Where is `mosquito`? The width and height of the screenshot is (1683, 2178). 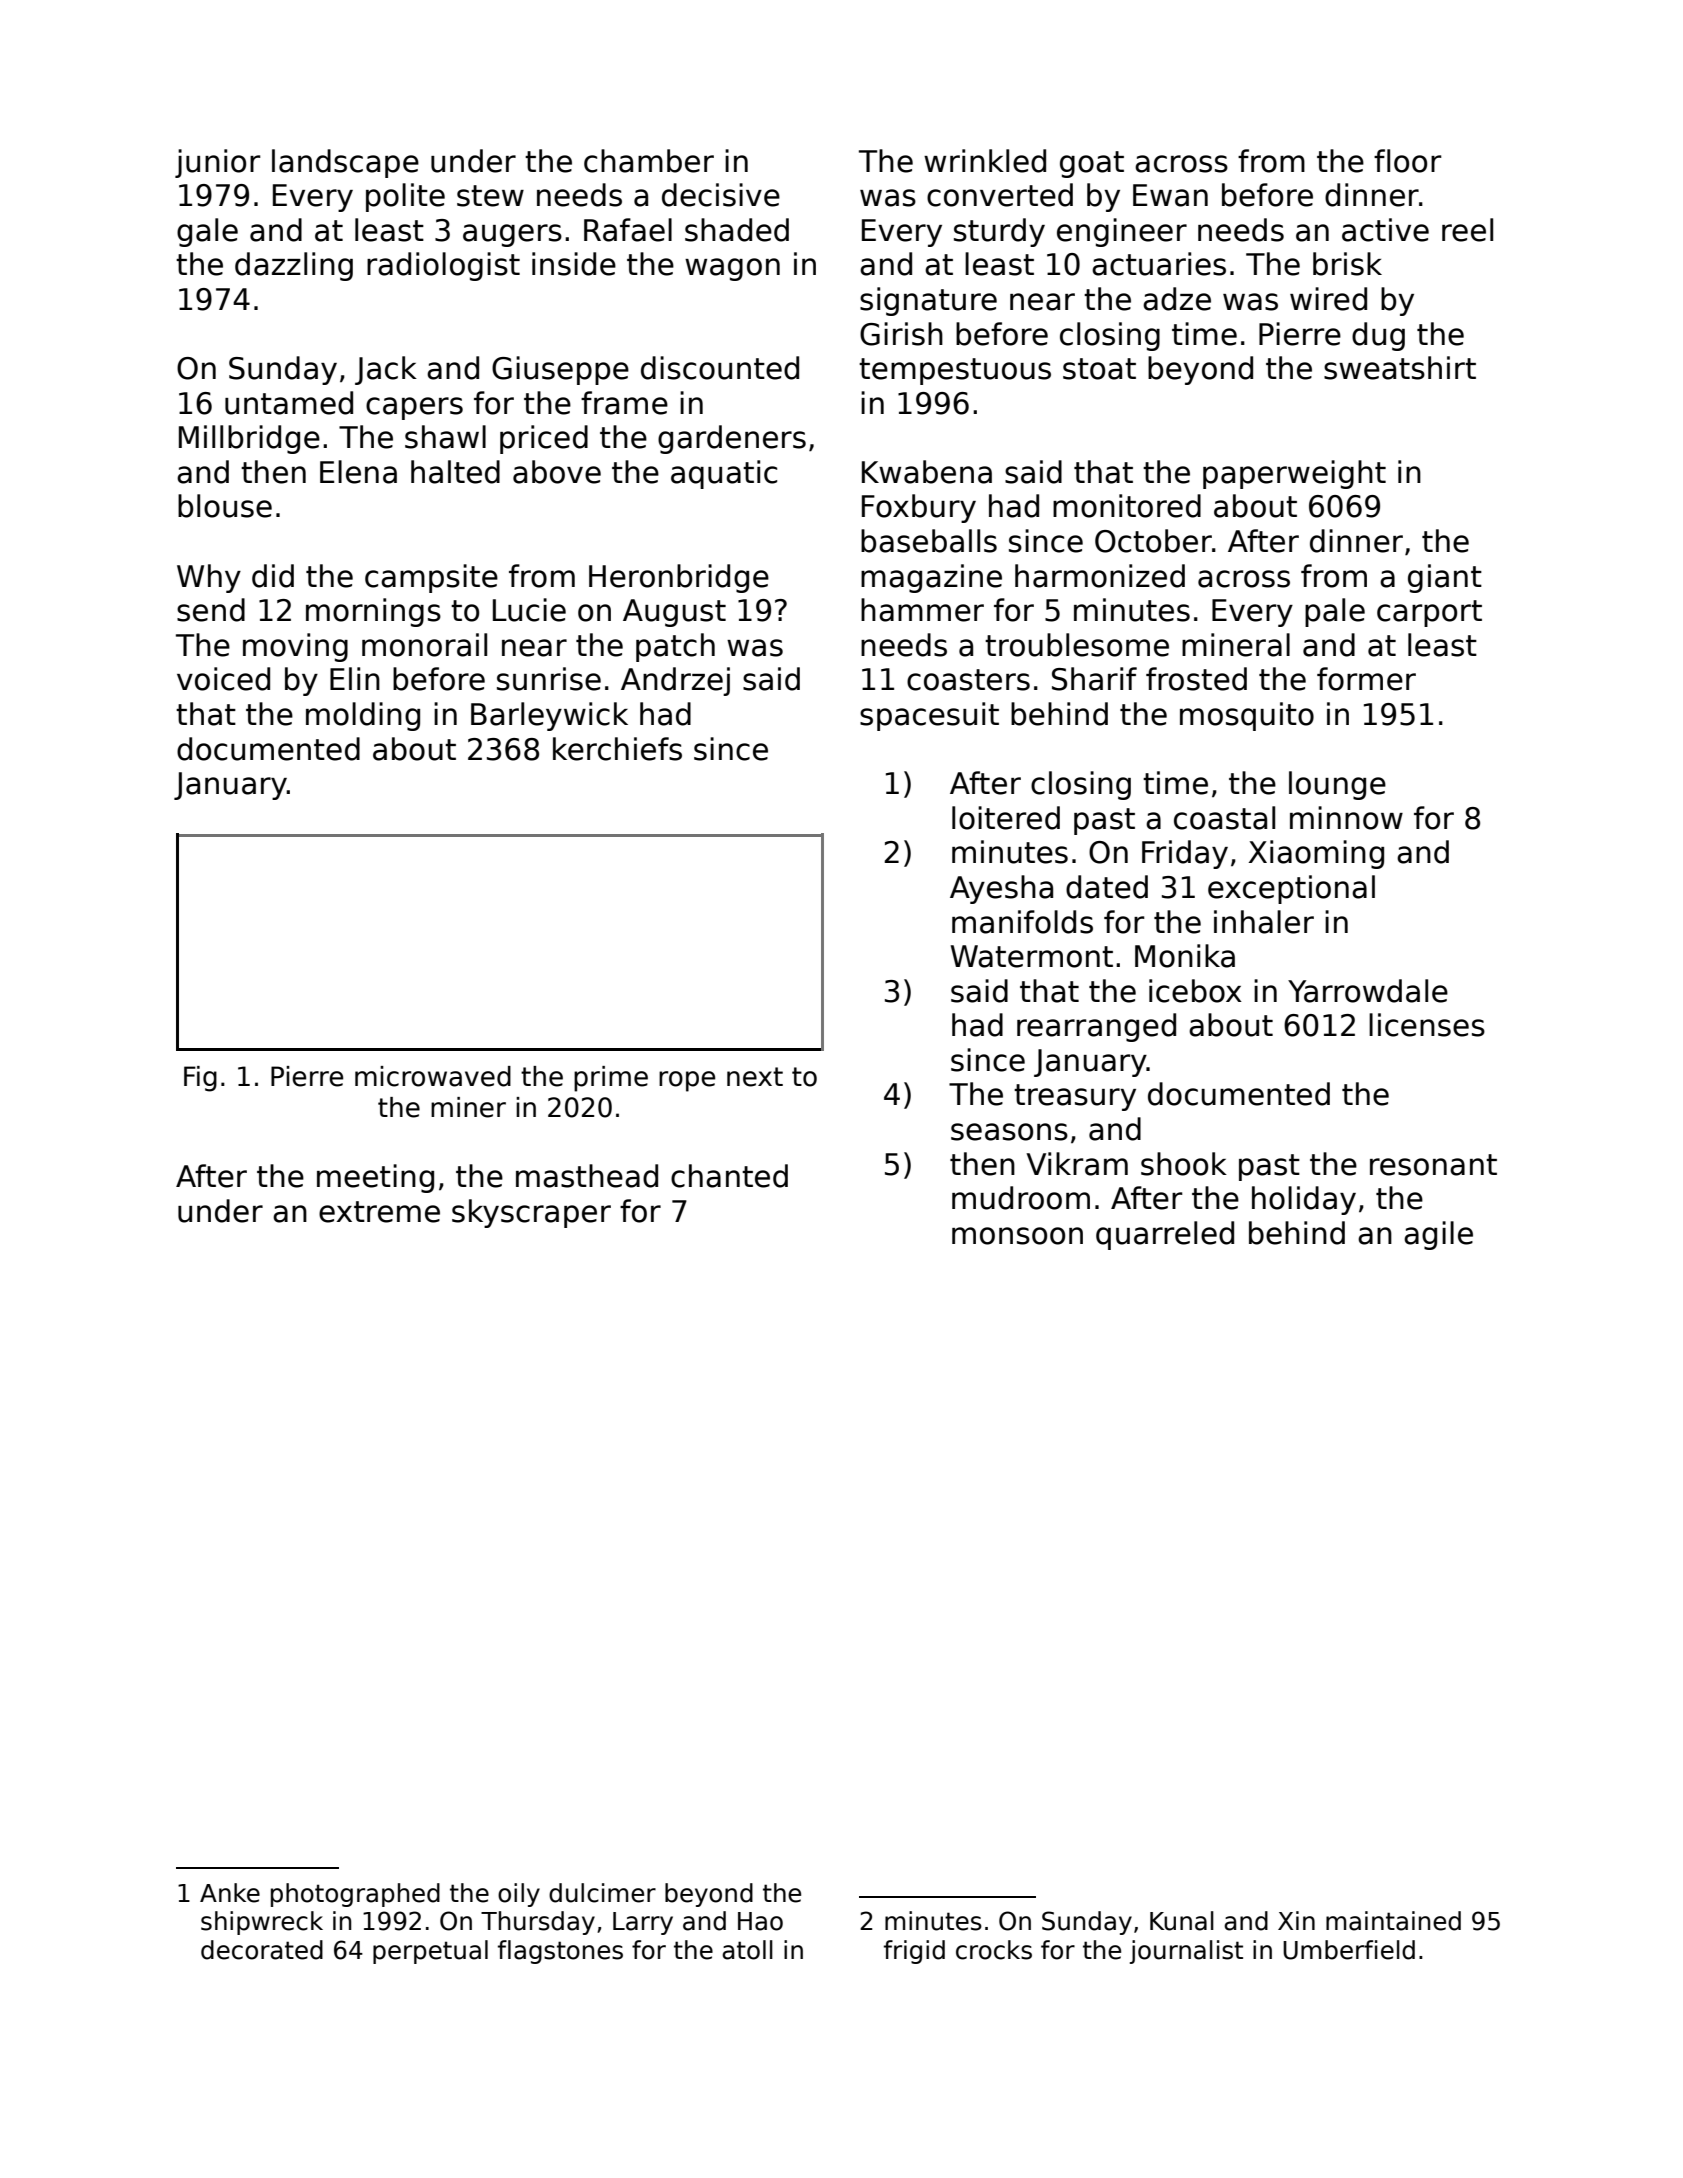
mosquito is located at coordinates (1247, 716).
